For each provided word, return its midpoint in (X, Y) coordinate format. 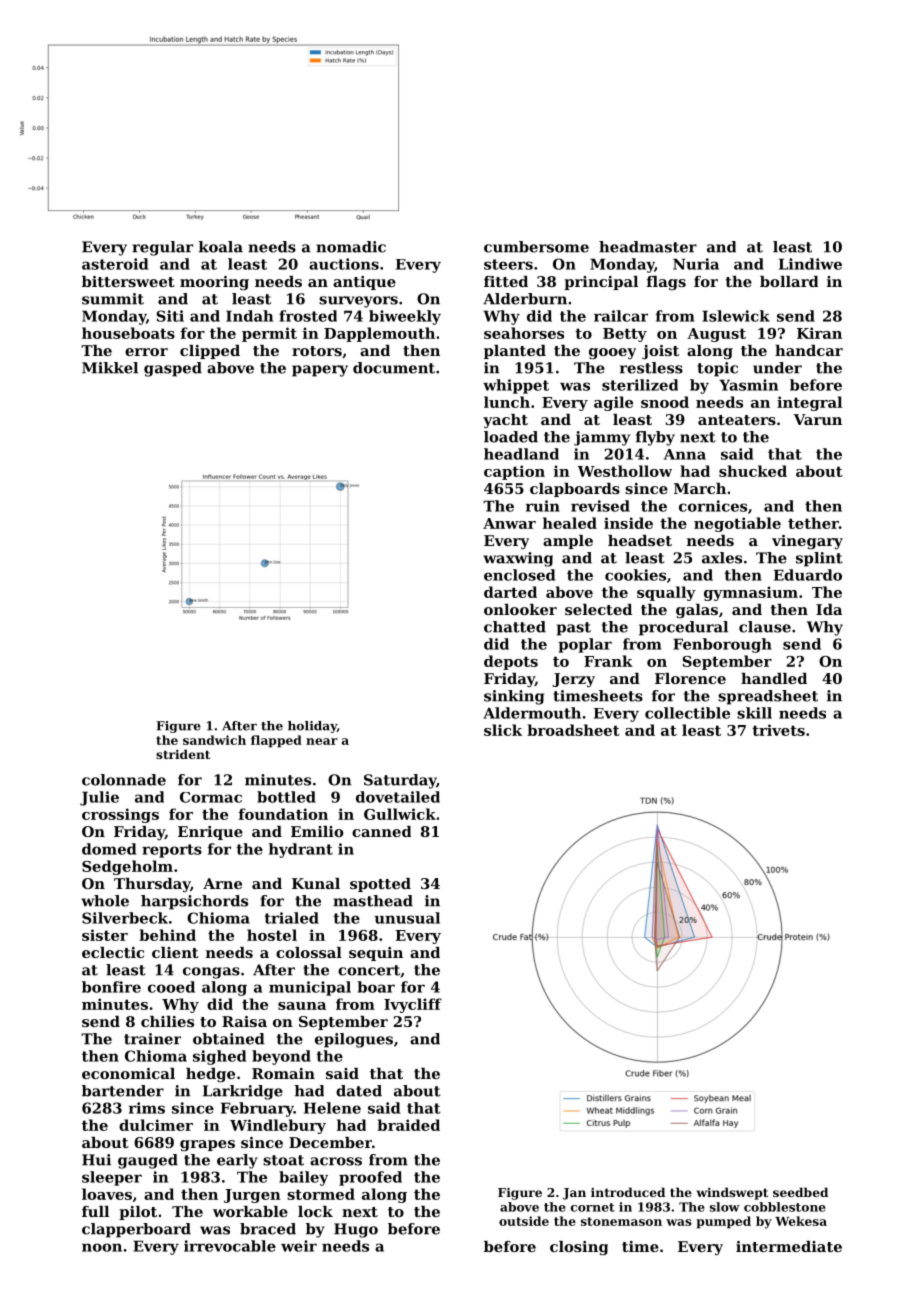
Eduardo (808, 575)
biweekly (405, 317)
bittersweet (128, 281)
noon (102, 1247)
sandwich (214, 740)
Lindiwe (810, 264)
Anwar (509, 523)
